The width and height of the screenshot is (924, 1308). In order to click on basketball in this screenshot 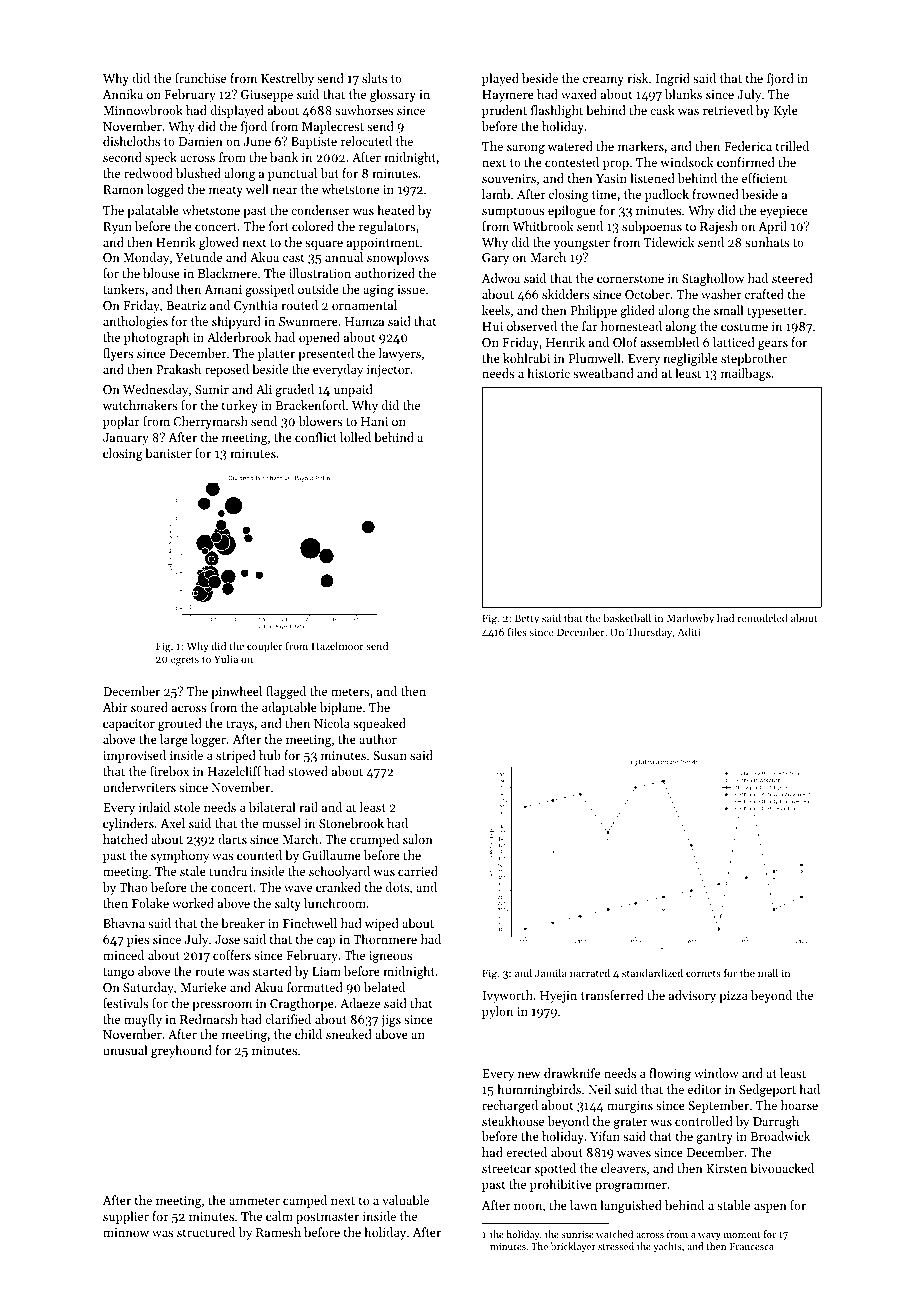, I will do `click(627, 618)`.
